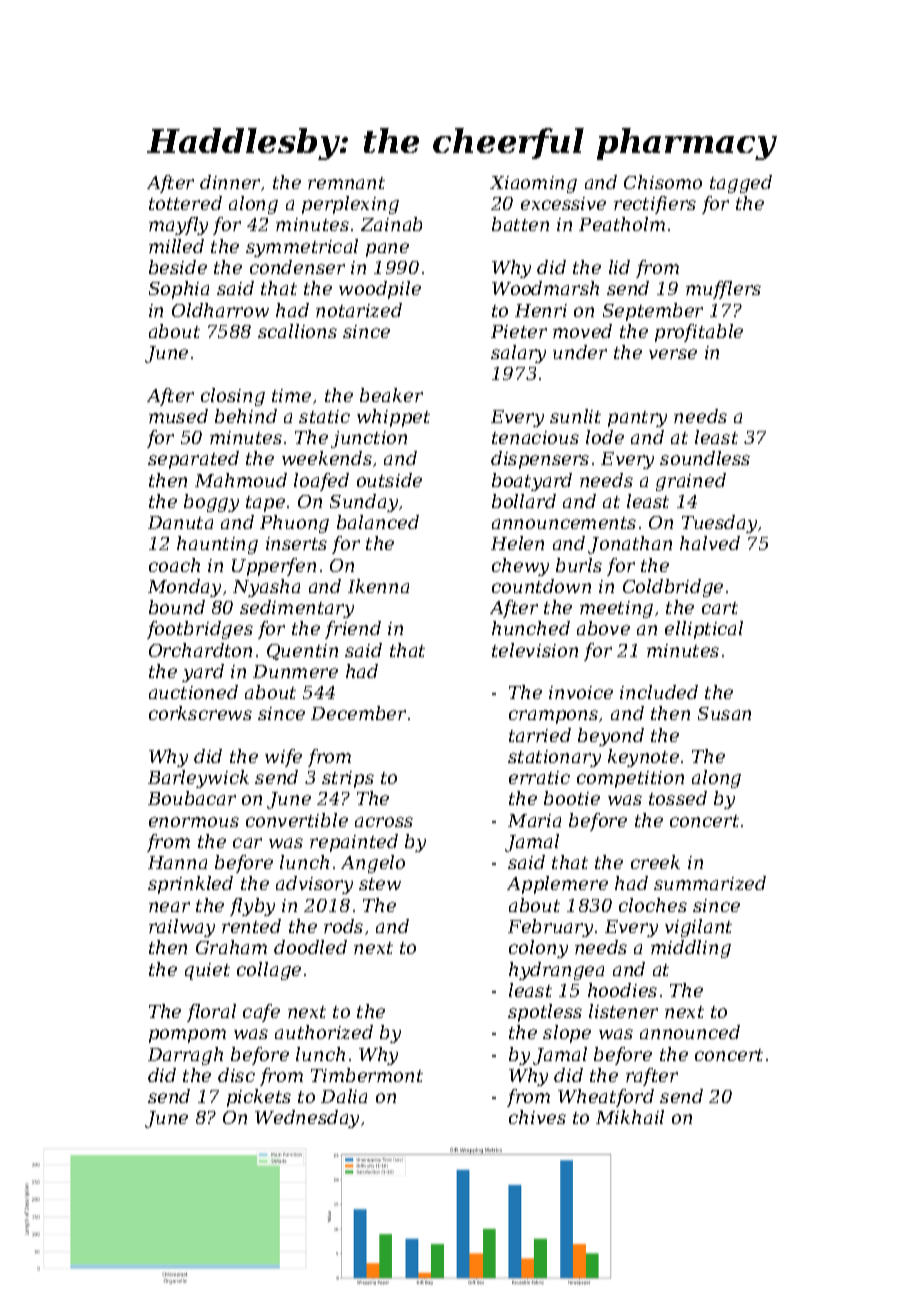 The width and height of the screenshot is (924, 1311). Describe the element at coordinates (520, 224) in the screenshot. I see `batten` at that location.
